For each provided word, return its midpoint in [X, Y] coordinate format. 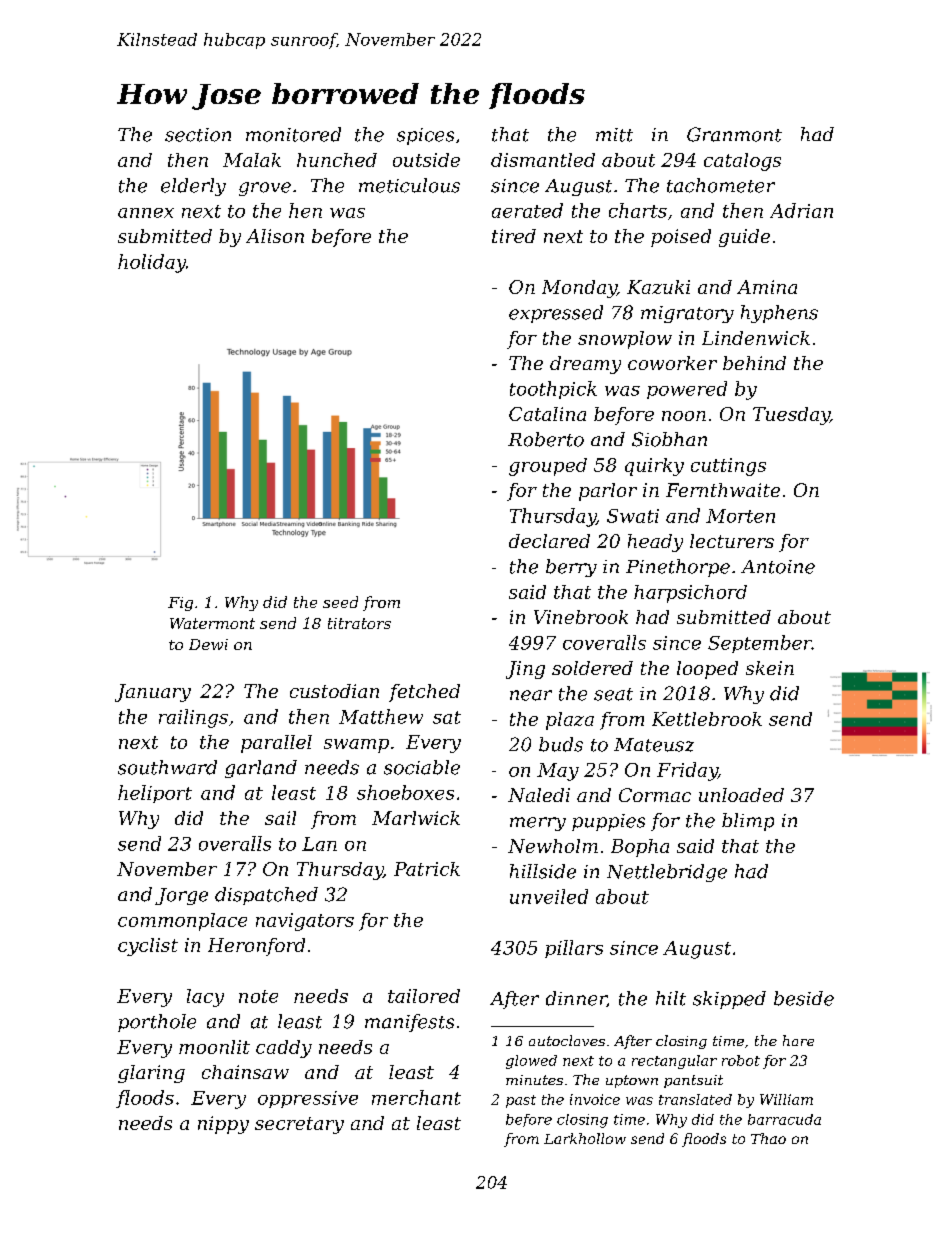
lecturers [732, 541]
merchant [416, 1097]
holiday [152, 263]
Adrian [801, 210]
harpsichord [690, 594]
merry [538, 824]
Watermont [212, 623]
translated [695, 1099]
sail [280, 818]
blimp [748, 822]
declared [549, 541]
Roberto [546, 439]
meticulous [409, 185]
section [198, 135]
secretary [299, 1125]
